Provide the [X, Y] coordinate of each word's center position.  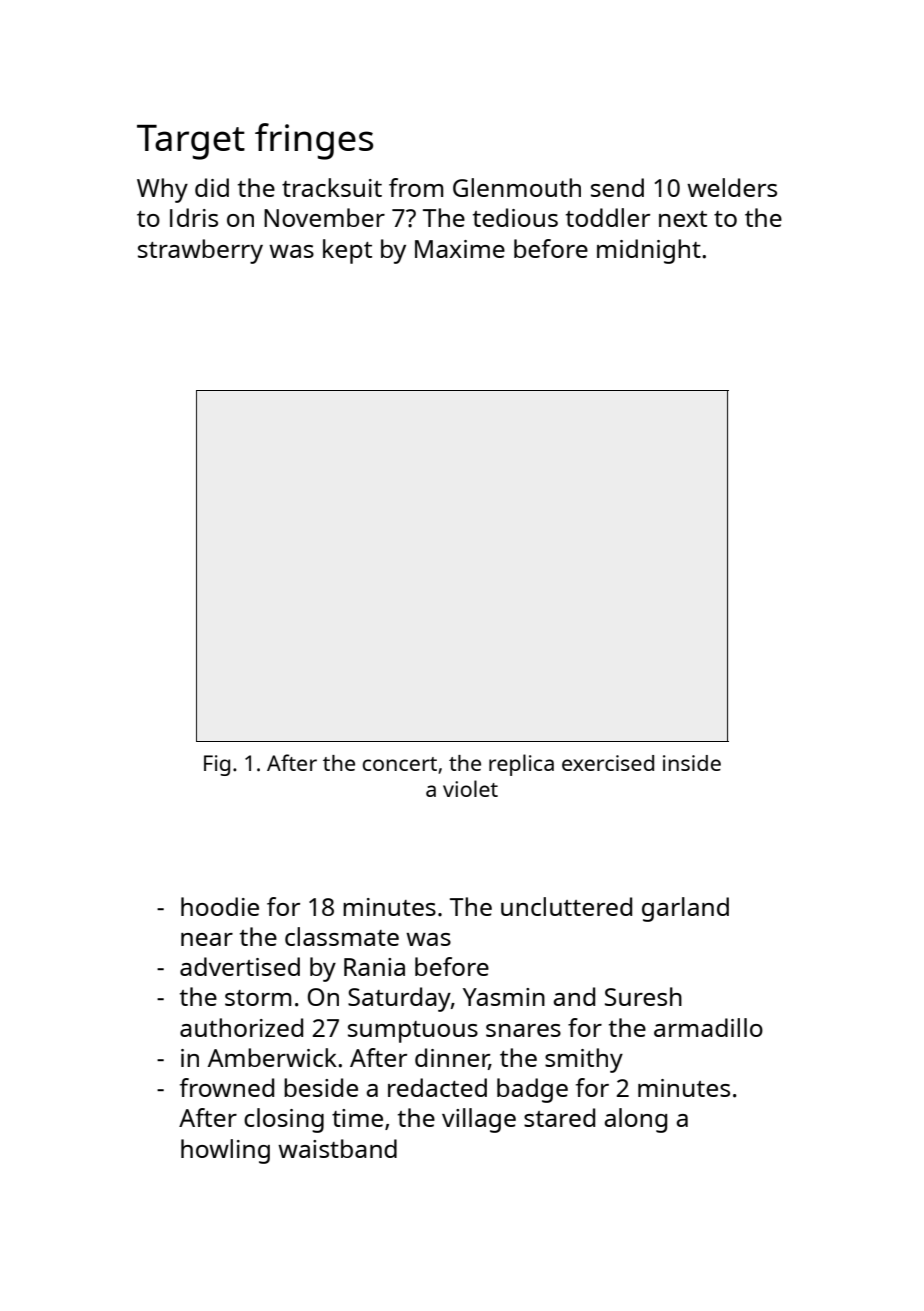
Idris [194, 217]
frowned [227, 1087]
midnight [649, 251]
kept [347, 251]
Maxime [460, 249]
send [617, 187]
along [636, 1120]
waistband [337, 1148]
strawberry [200, 251]
